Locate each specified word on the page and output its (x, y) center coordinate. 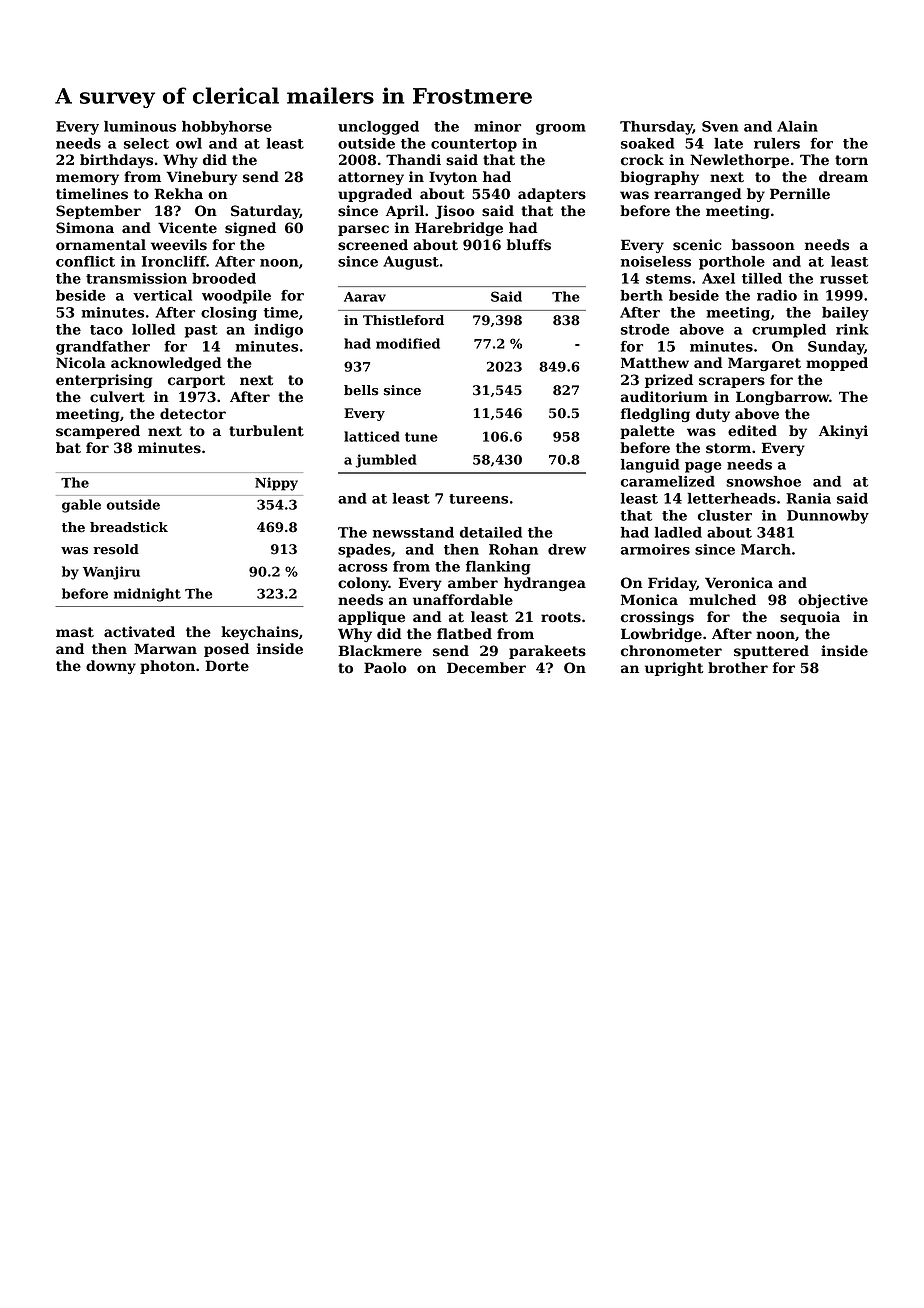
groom (561, 129)
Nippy (276, 484)
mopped (837, 364)
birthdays (116, 161)
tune (421, 437)
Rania (808, 498)
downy (111, 667)
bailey (845, 314)
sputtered (771, 652)
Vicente (187, 228)
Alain (797, 126)
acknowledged (166, 364)
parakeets (547, 652)
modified (408, 343)
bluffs (529, 245)
